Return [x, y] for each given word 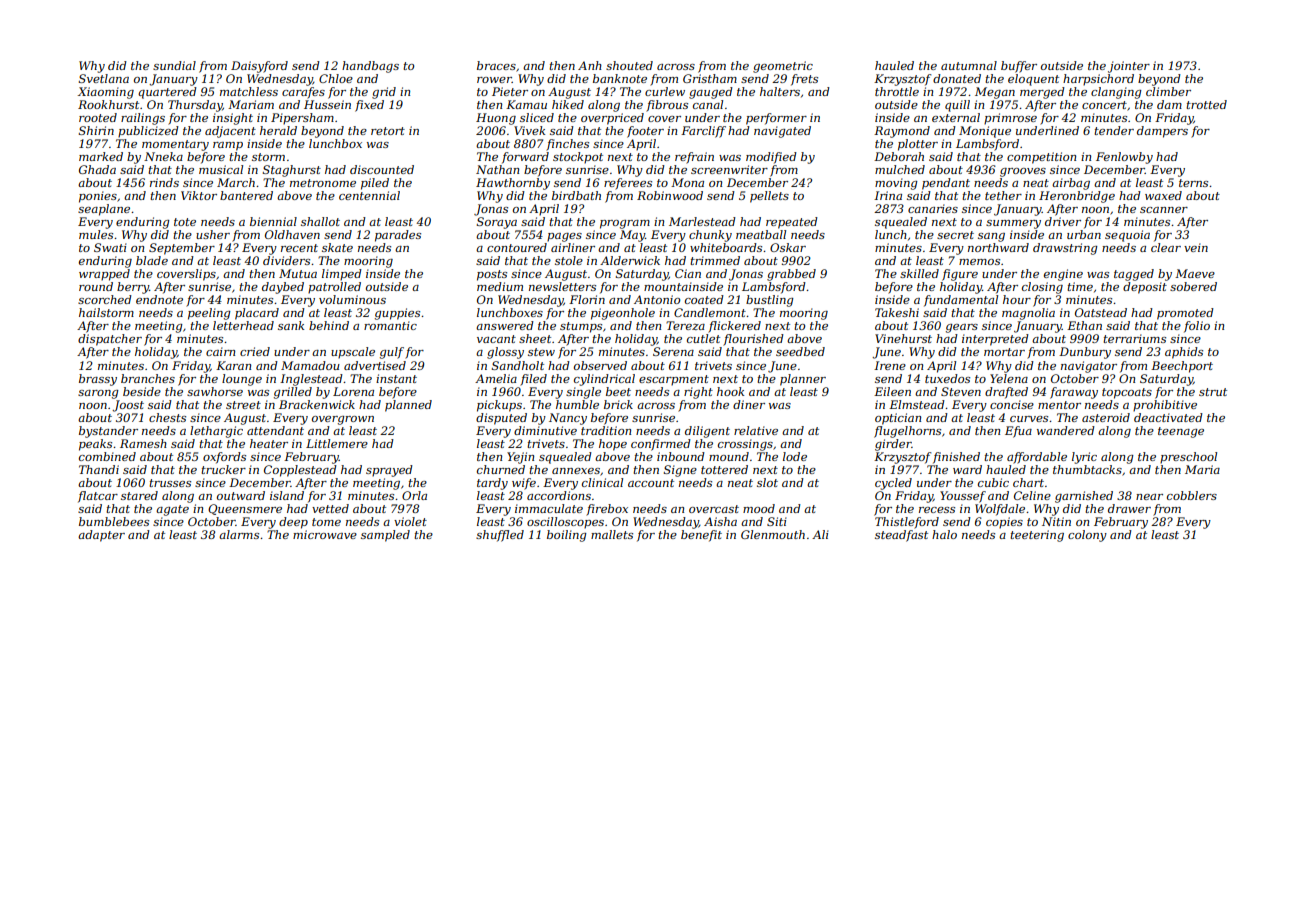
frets [804, 80]
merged [1042, 93]
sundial [174, 65]
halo [944, 534]
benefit [701, 536]
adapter [101, 536]
